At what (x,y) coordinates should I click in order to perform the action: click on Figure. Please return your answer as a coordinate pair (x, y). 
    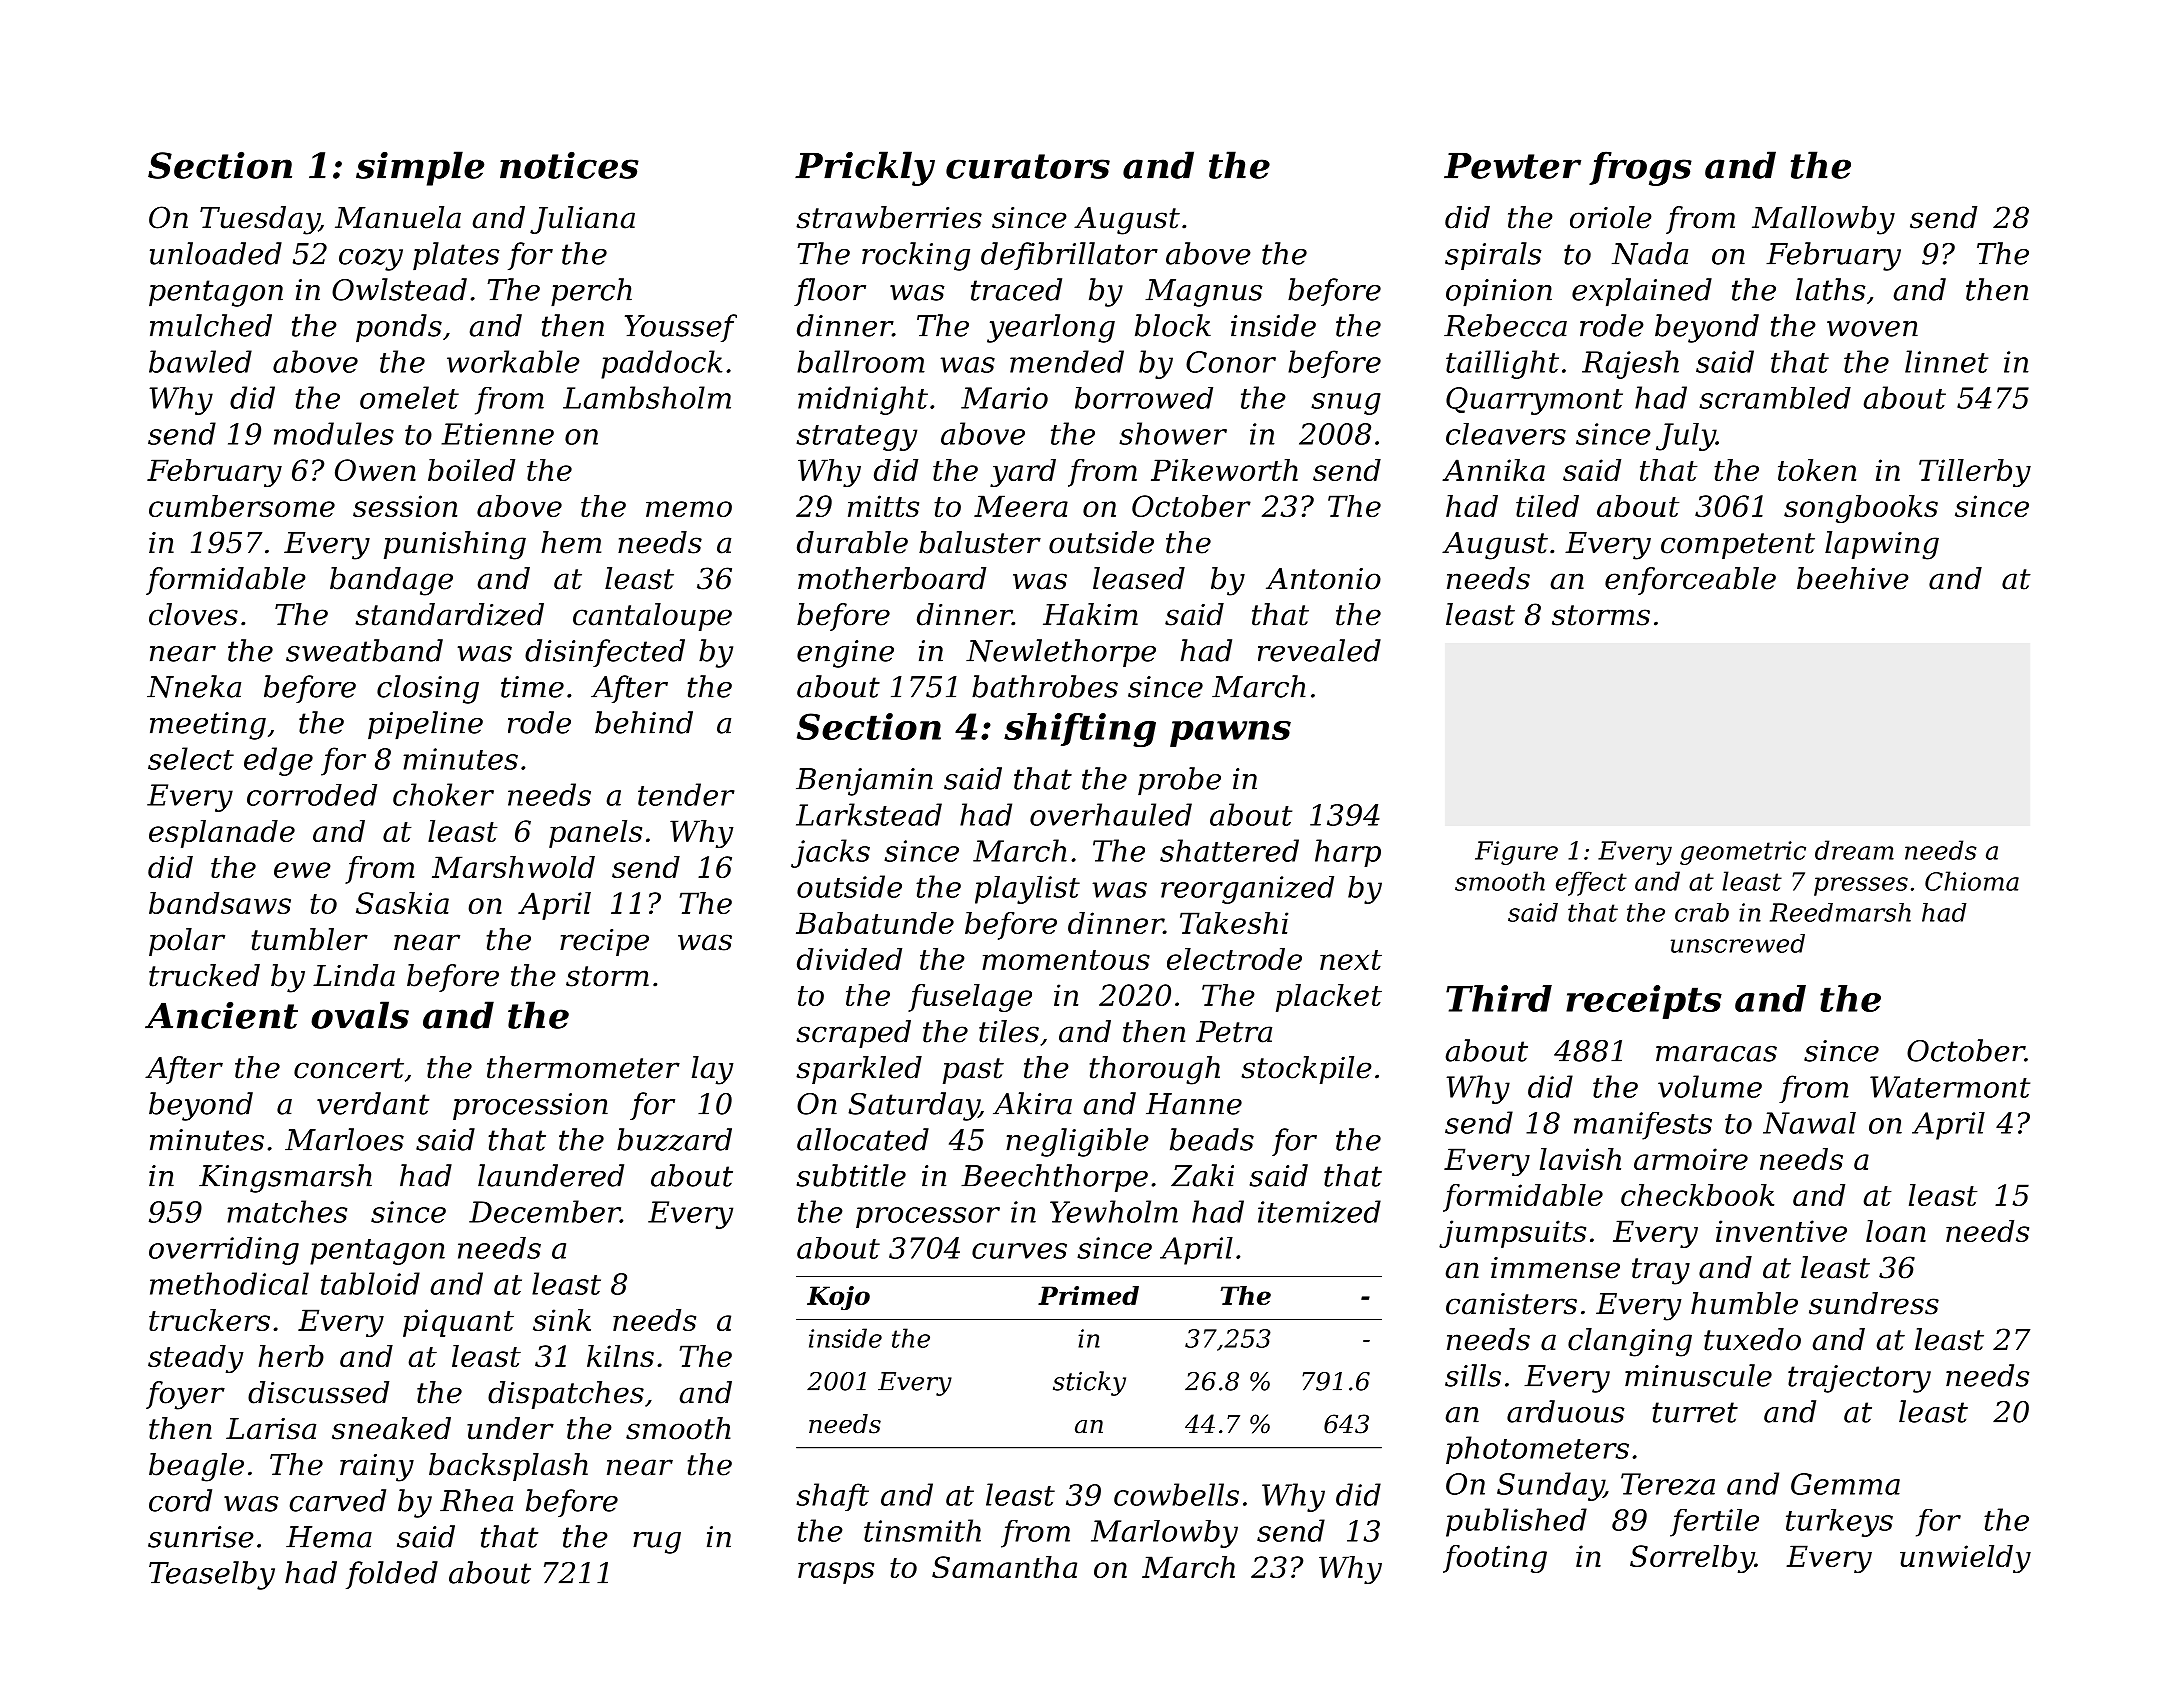
    Looking at the image, I should click on (1516, 853).
